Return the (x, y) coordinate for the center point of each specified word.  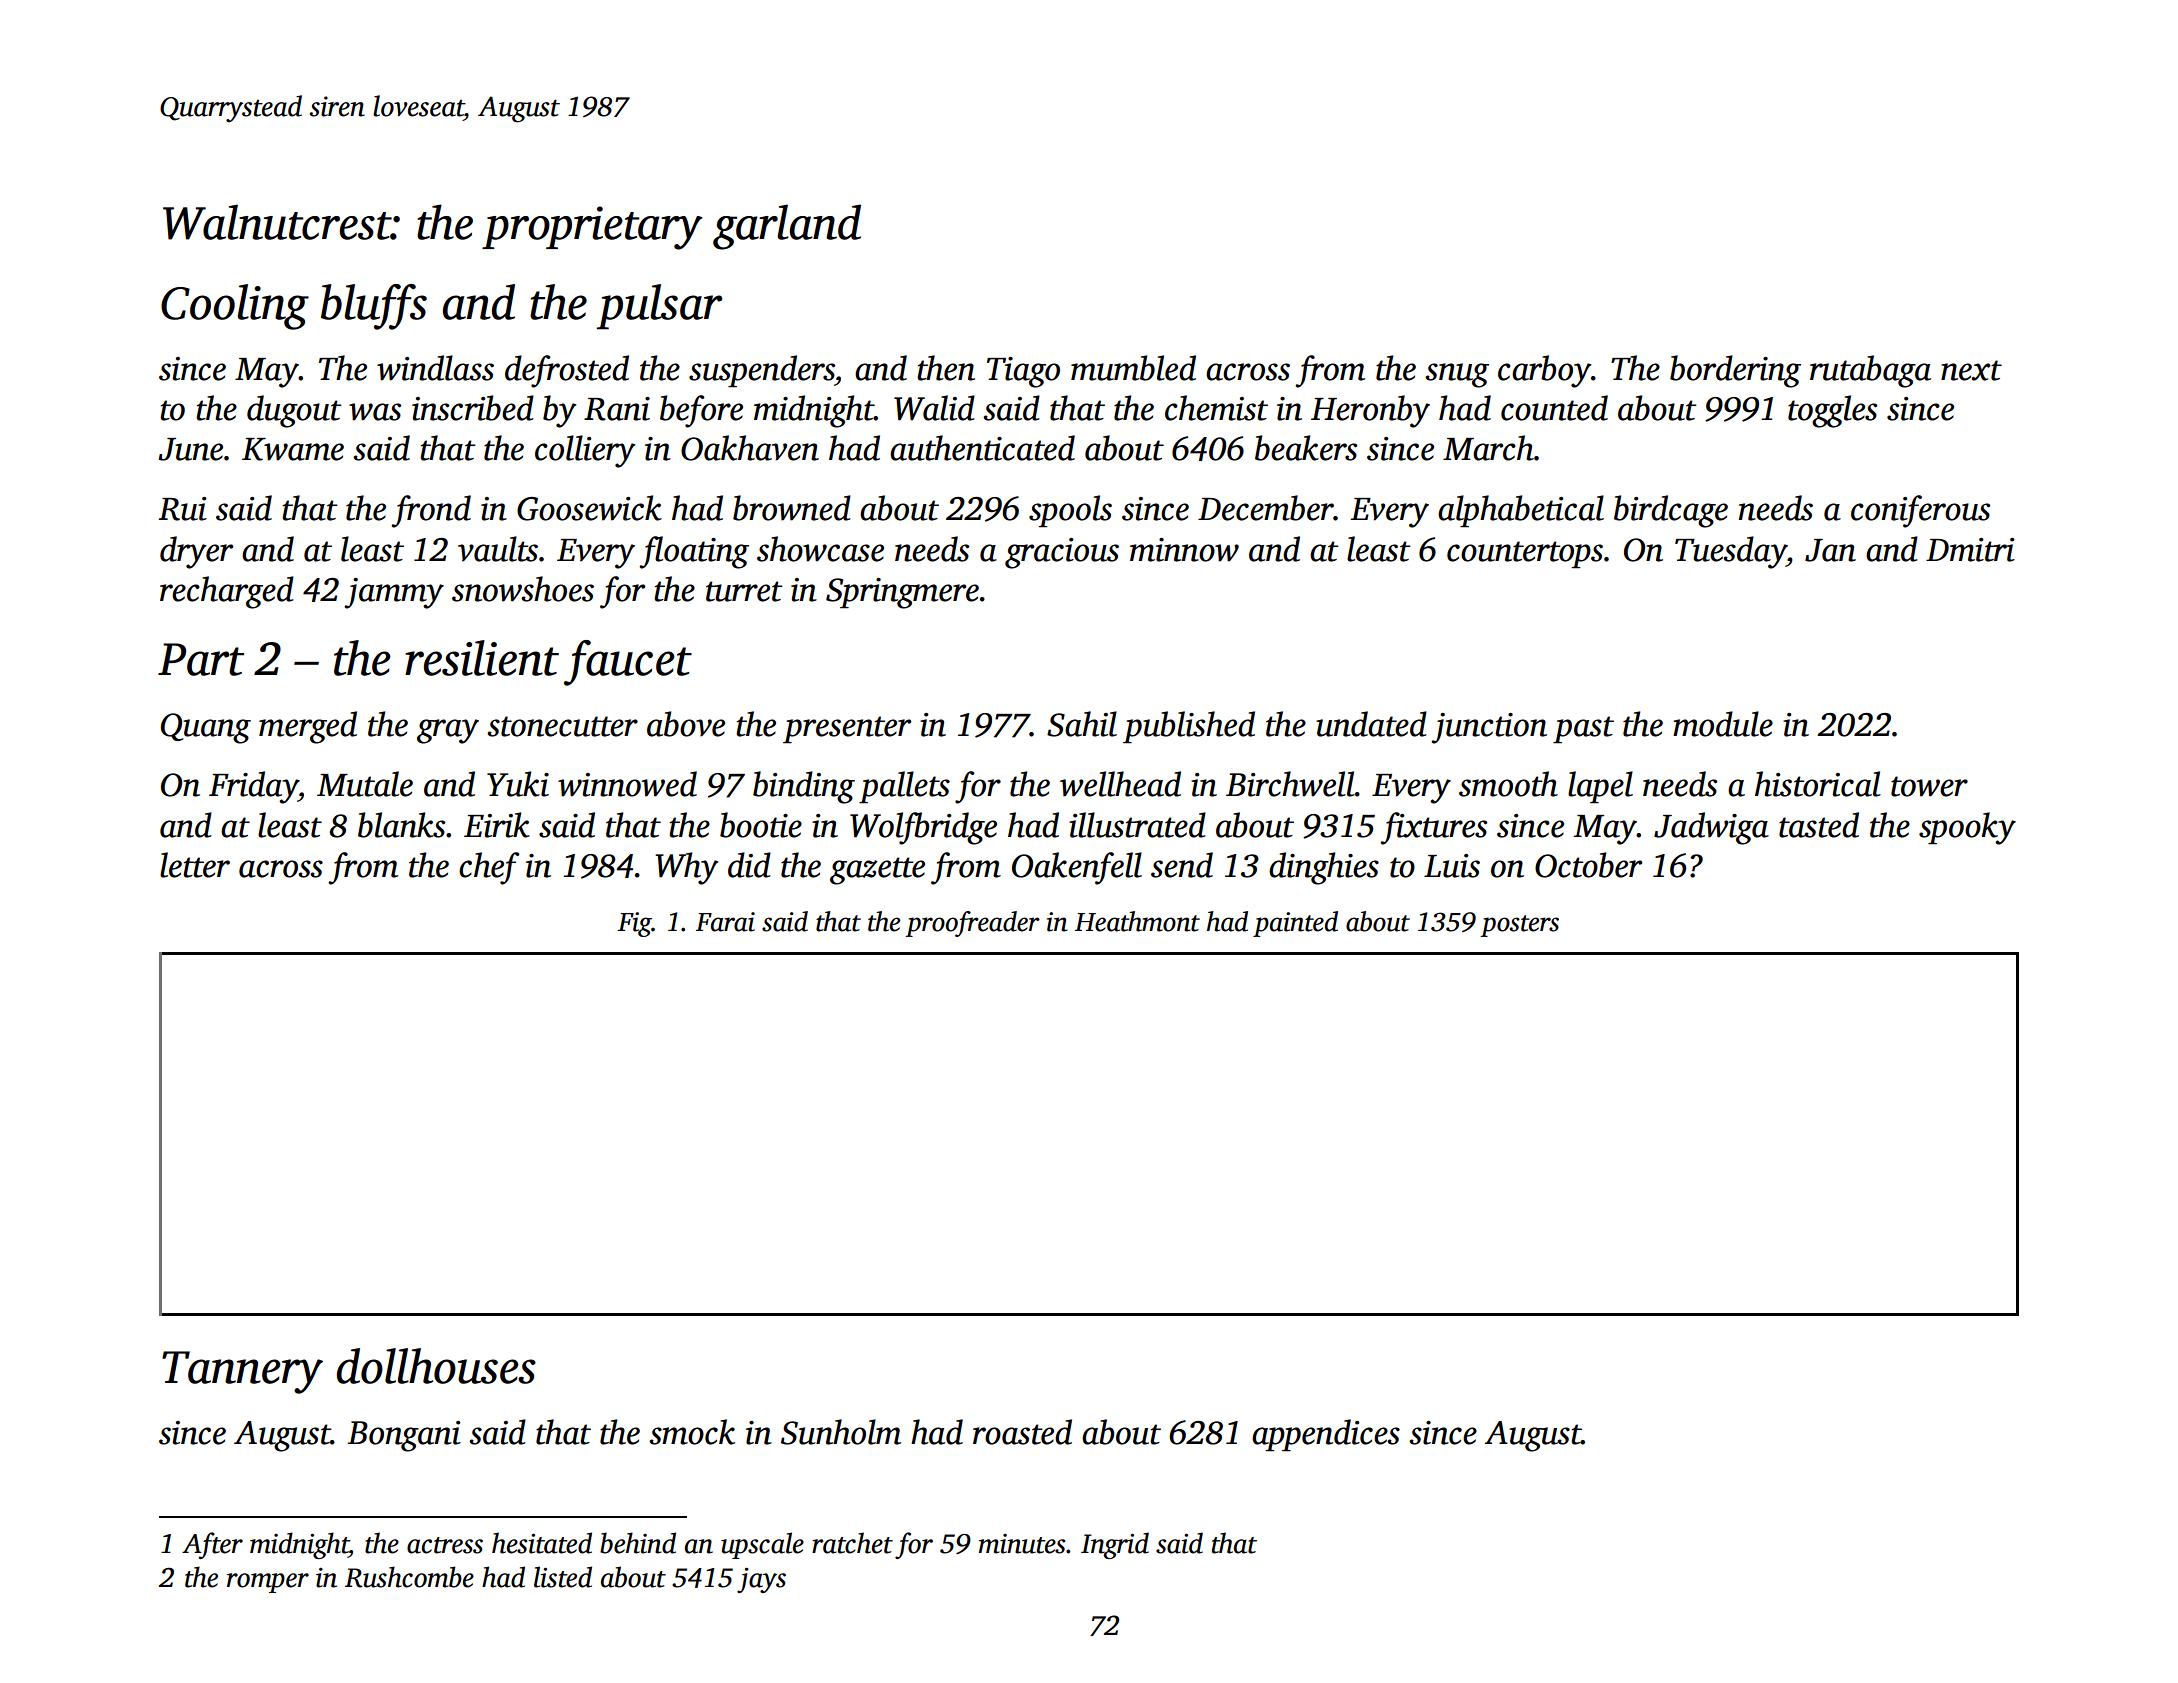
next (1971, 370)
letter (195, 865)
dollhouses (436, 1366)
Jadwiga (1711, 828)
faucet (628, 663)
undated (1371, 724)
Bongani (404, 1436)
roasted (1022, 1432)
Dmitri (1970, 550)
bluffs (374, 307)
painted (1295, 924)
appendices (1326, 1435)
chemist (1216, 408)
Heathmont (1137, 921)
